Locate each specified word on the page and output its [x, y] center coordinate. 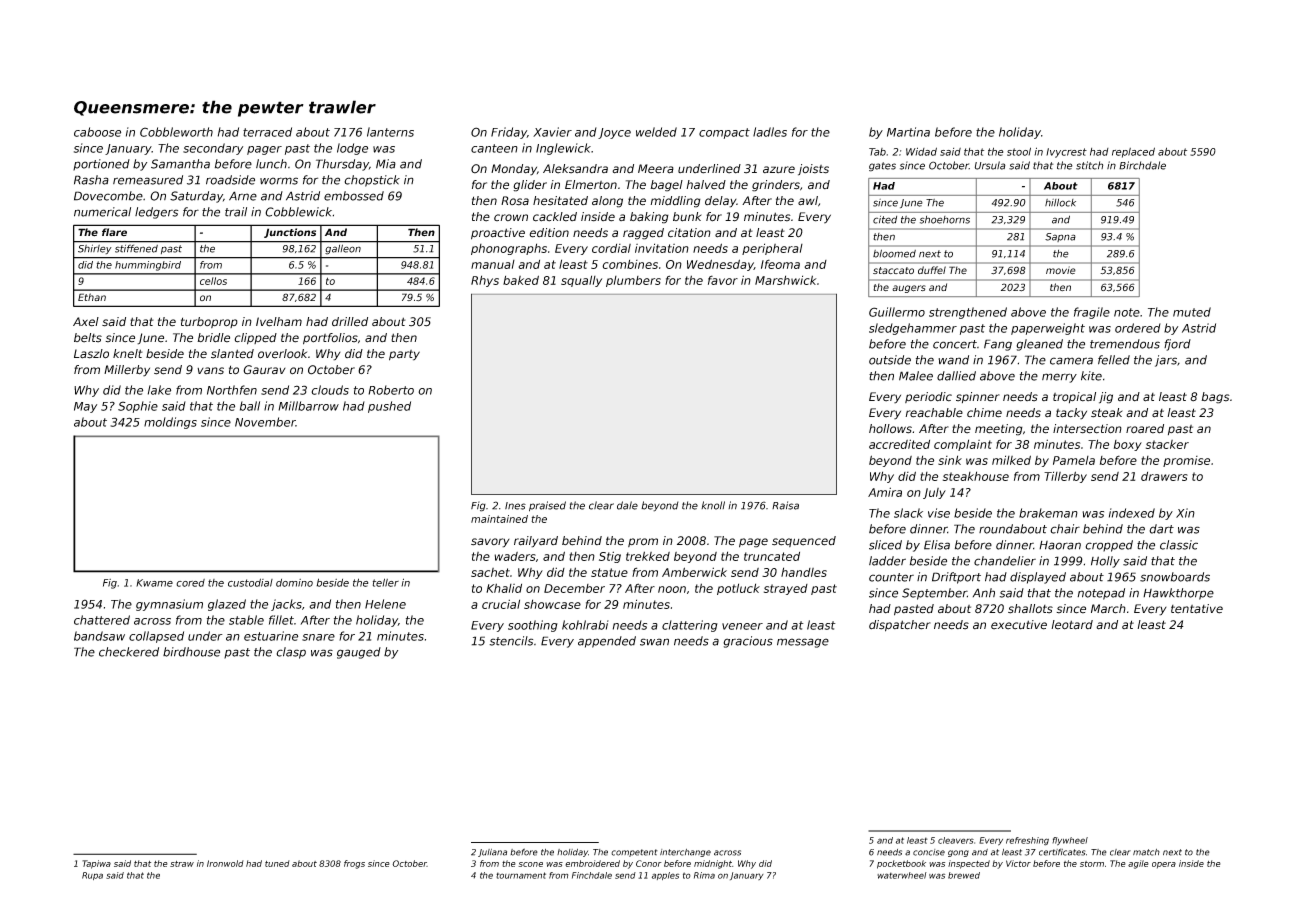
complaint [963, 445]
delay [720, 202]
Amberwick [694, 572]
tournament [521, 875]
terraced [267, 132]
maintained [499, 519]
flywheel [1070, 841]
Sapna [1060, 237]
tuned [277, 863]
